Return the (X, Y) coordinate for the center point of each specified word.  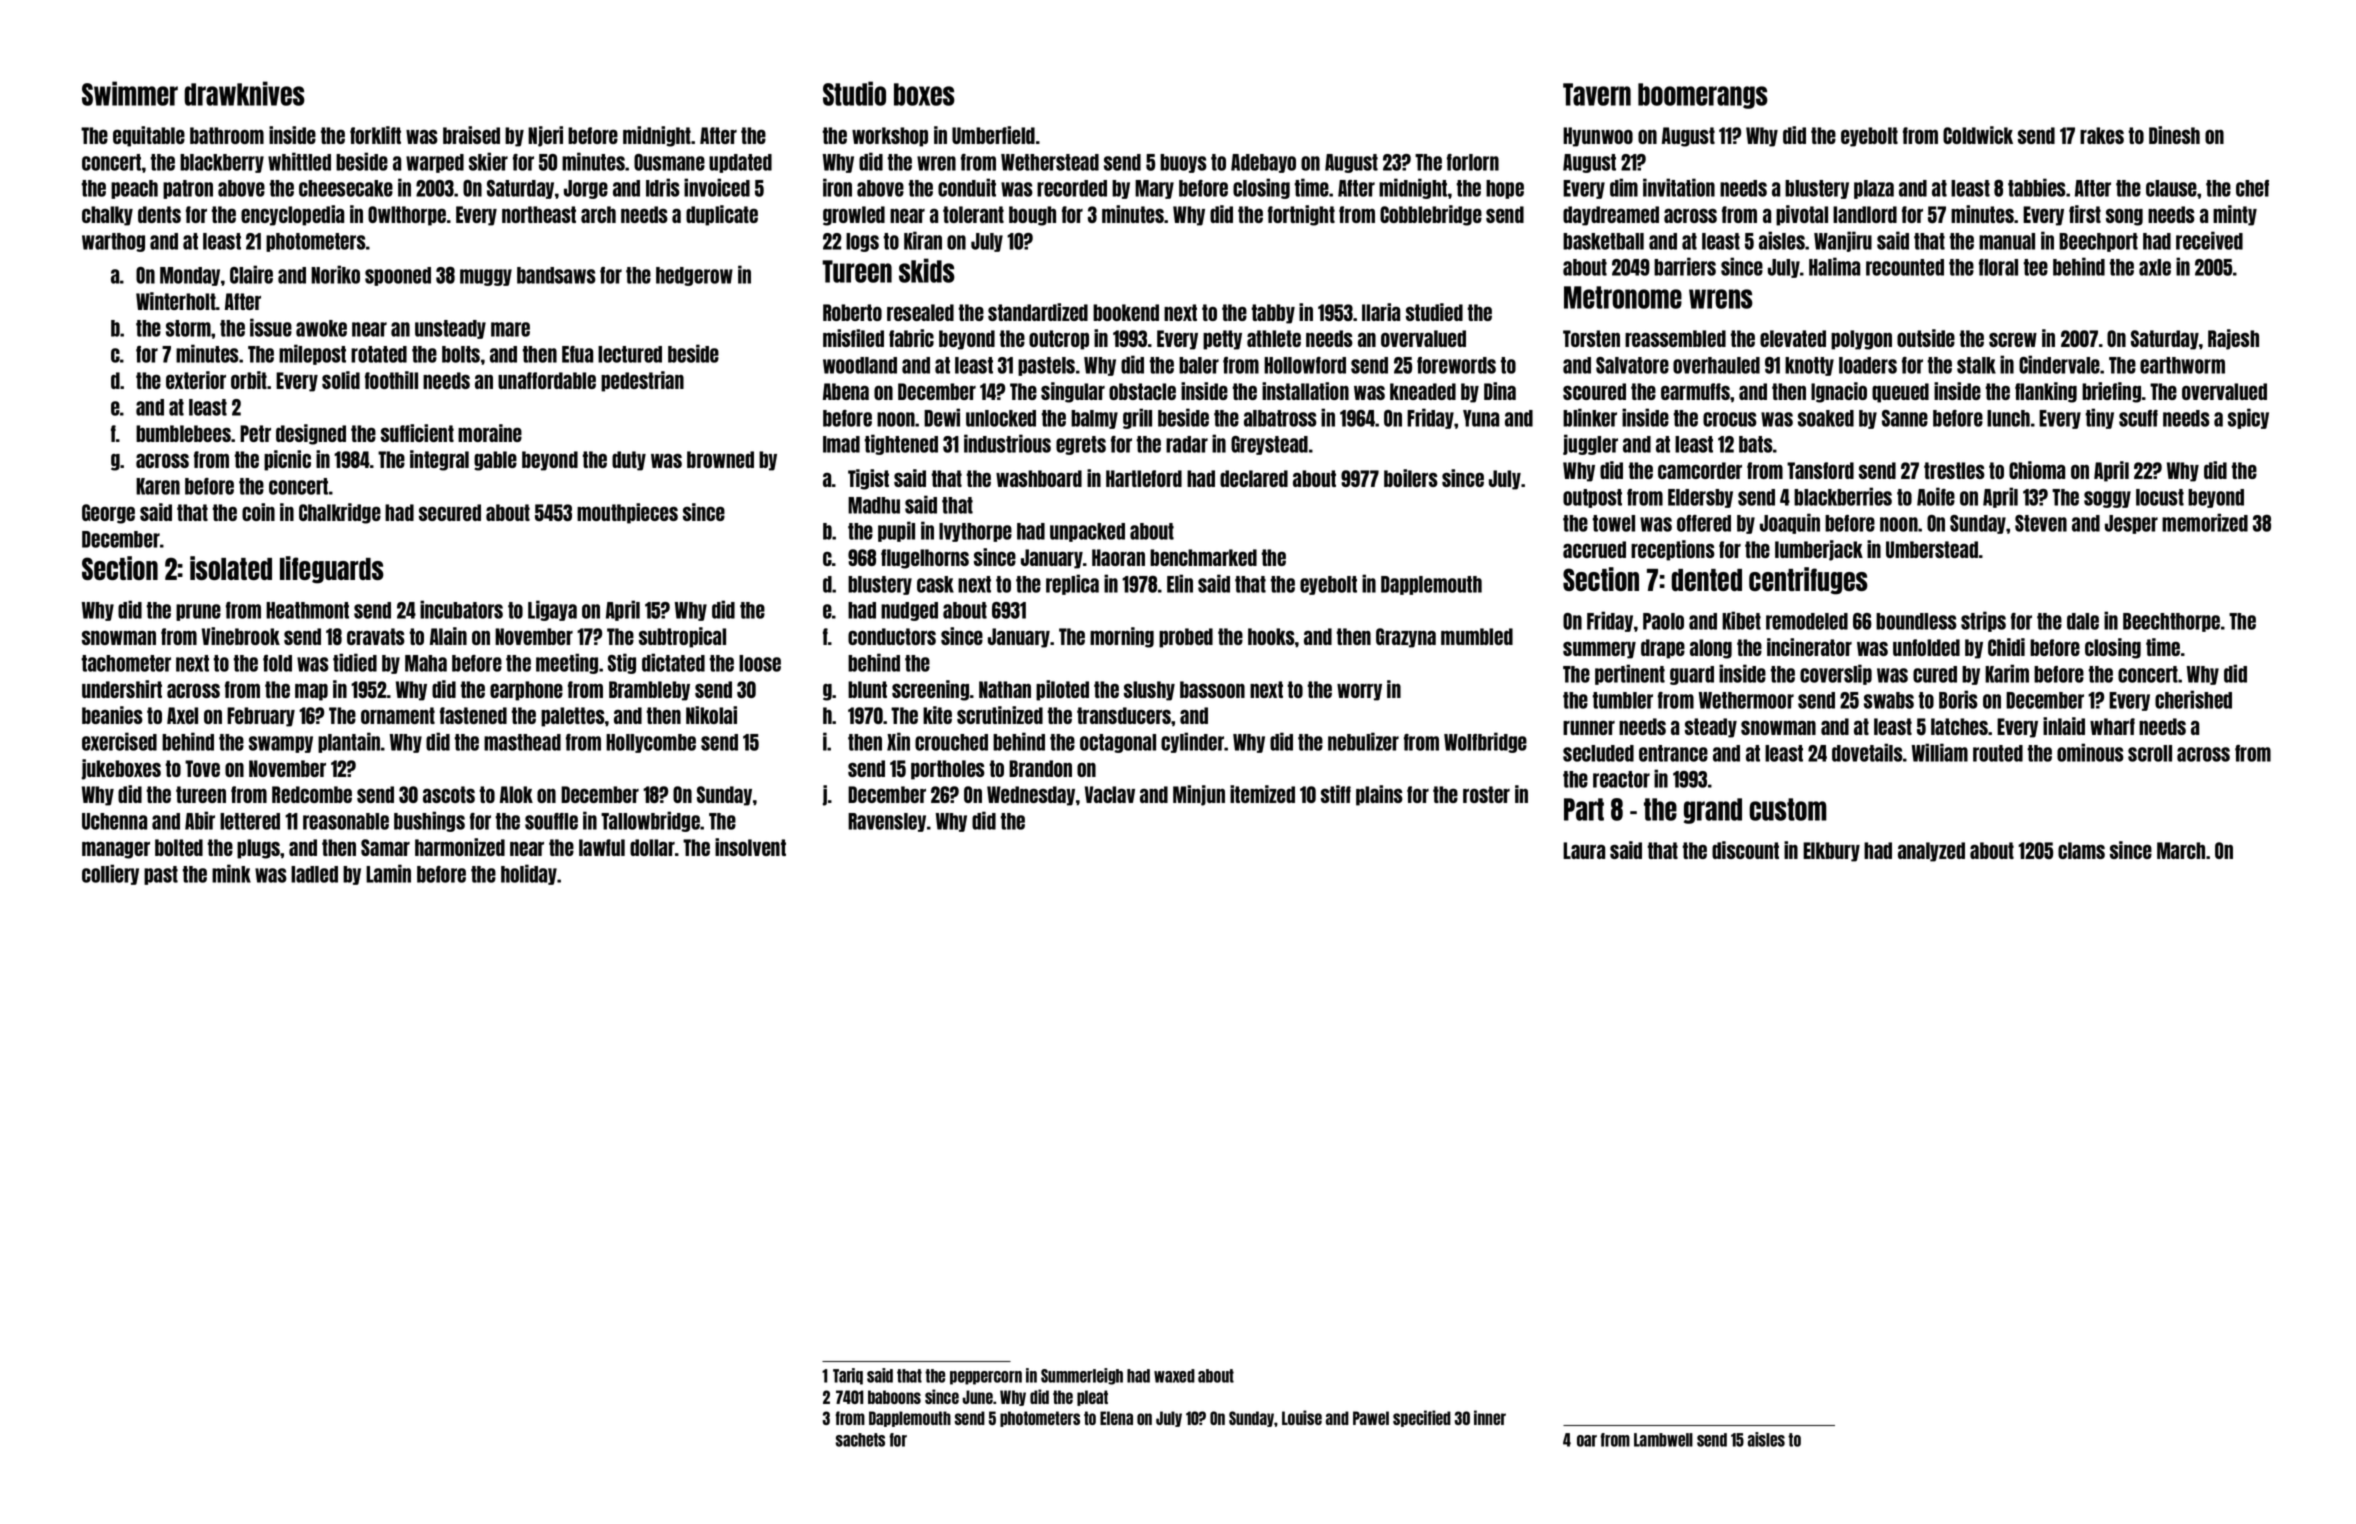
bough (1032, 216)
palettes (573, 717)
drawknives (244, 93)
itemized (1262, 794)
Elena (1116, 1418)
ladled (314, 874)
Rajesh (2233, 339)
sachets (860, 1440)
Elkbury (1831, 852)
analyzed (1931, 852)
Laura (1584, 850)
